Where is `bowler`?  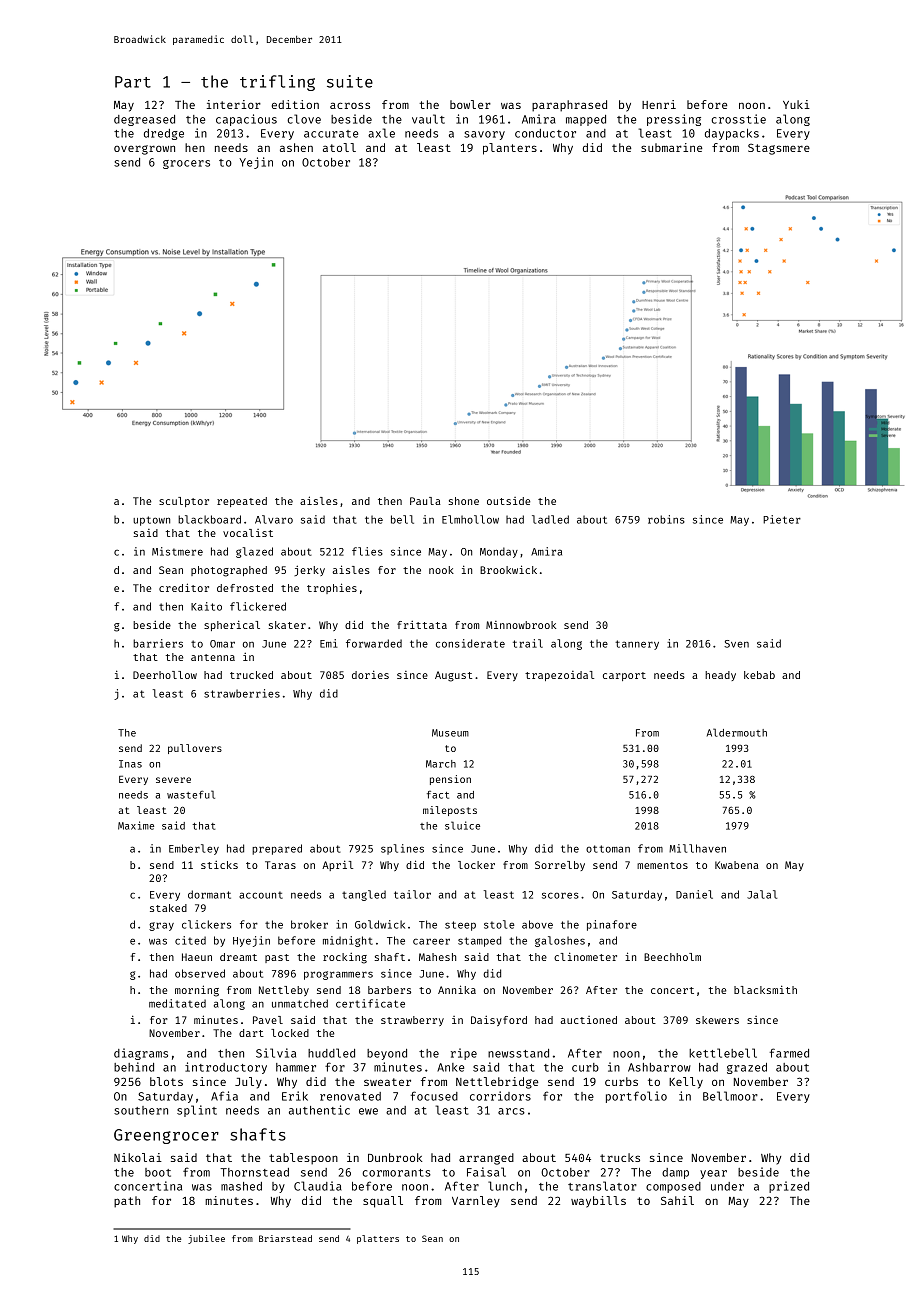 bowler is located at coordinates (470, 104).
